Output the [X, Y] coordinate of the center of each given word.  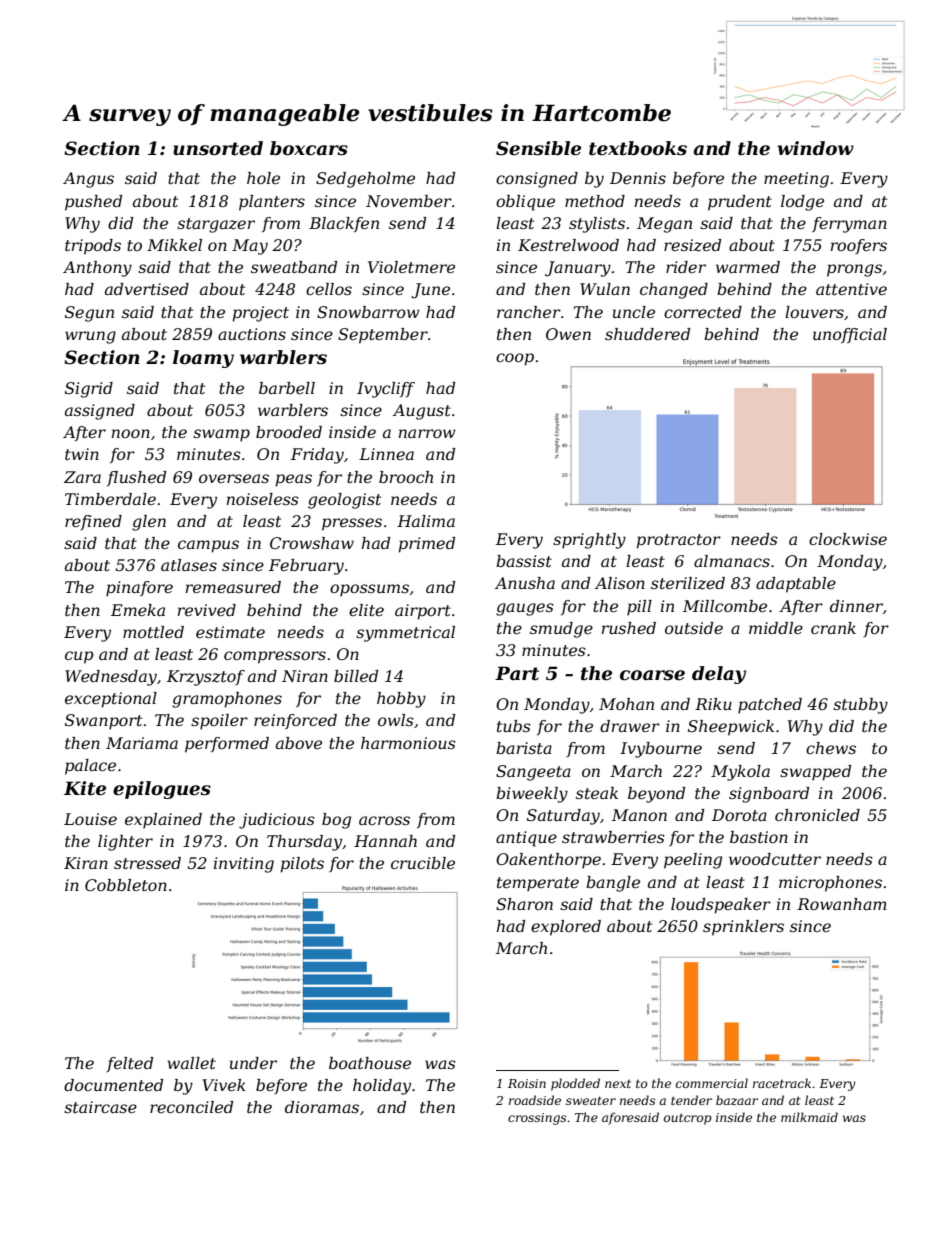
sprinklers [743, 928]
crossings [537, 1119]
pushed [93, 203]
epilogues [162, 790]
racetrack [782, 1083]
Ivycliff [386, 390]
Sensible [538, 148]
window [815, 148]
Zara [82, 477]
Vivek [224, 1085]
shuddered [647, 334]
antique [526, 839]
